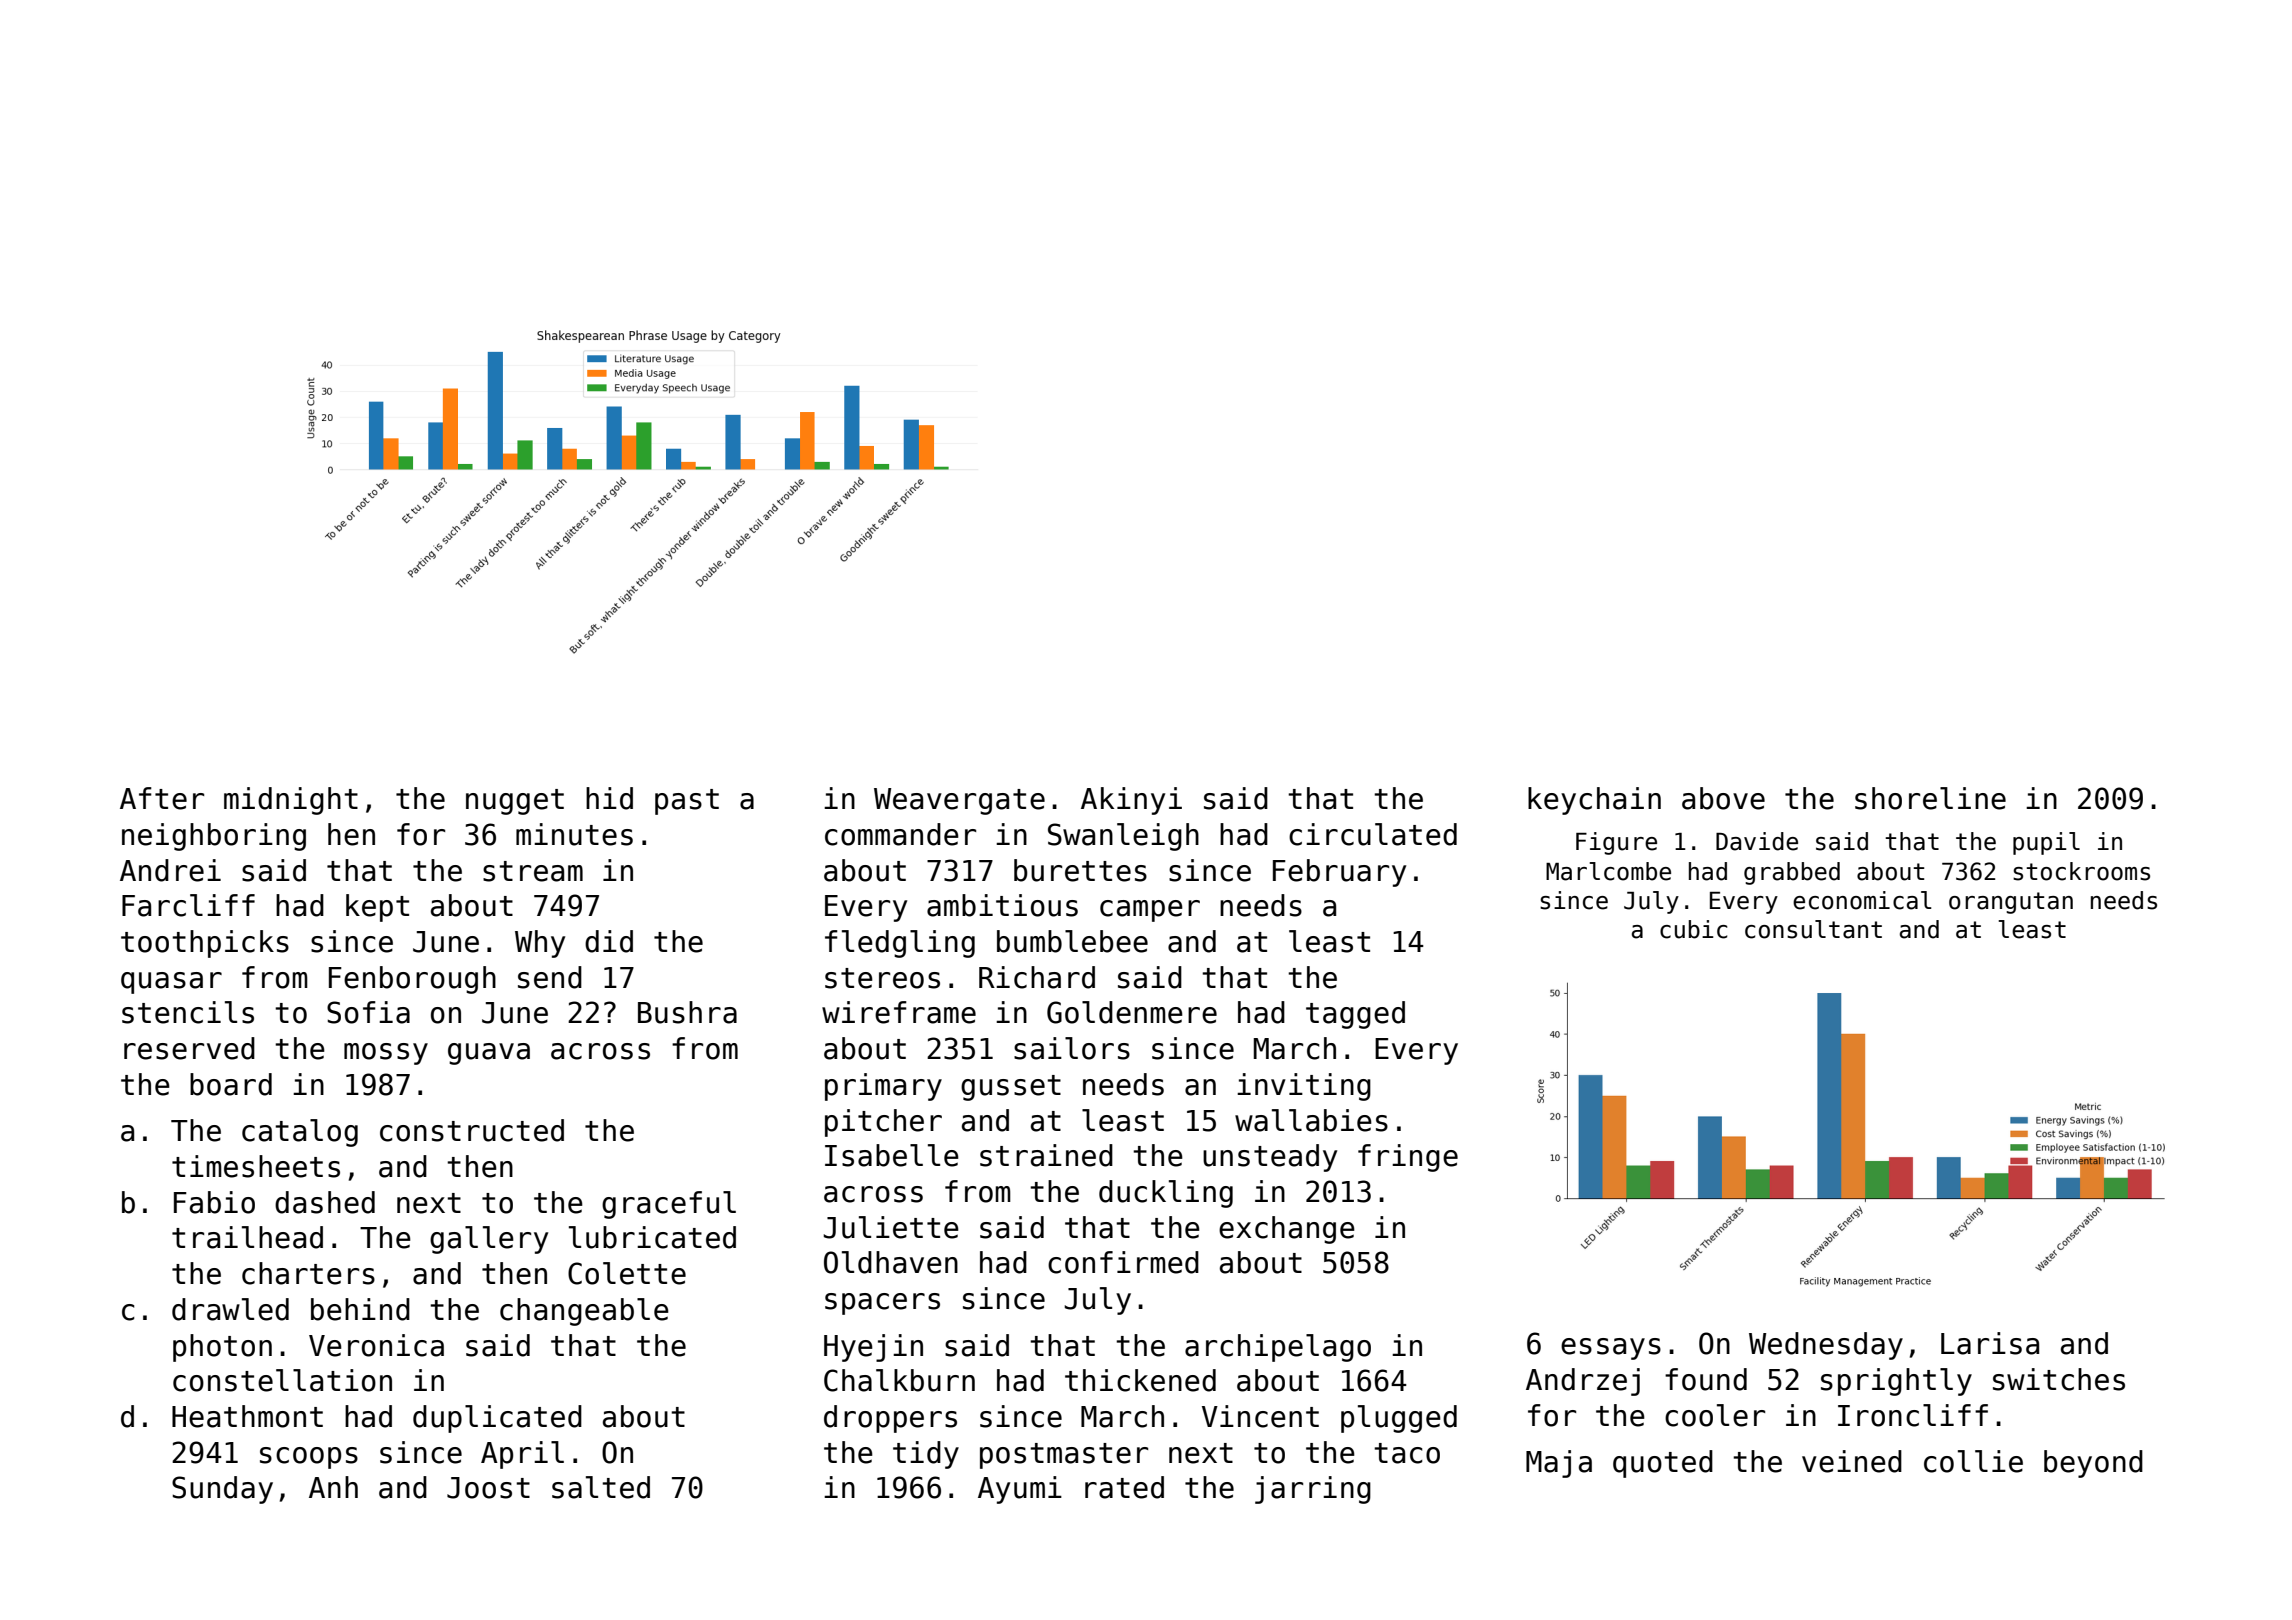 This document has width=2292, height=1620. I want to click on fringe, so click(1408, 1158).
